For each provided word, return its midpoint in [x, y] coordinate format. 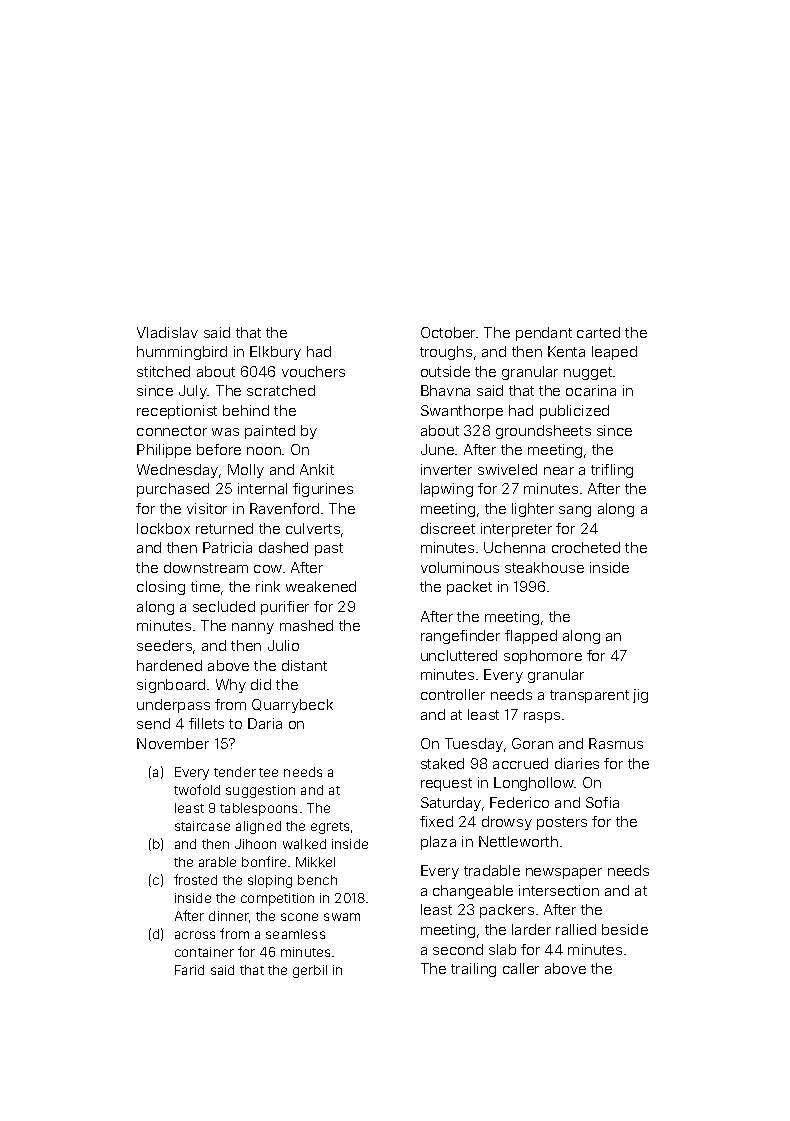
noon [264, 451]
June [437, 449]
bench [317, 880]
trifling [612, 471]
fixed [436, 821]
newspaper [564, 873]
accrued [520, 763]
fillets [206, 723]
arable [217, 862]
